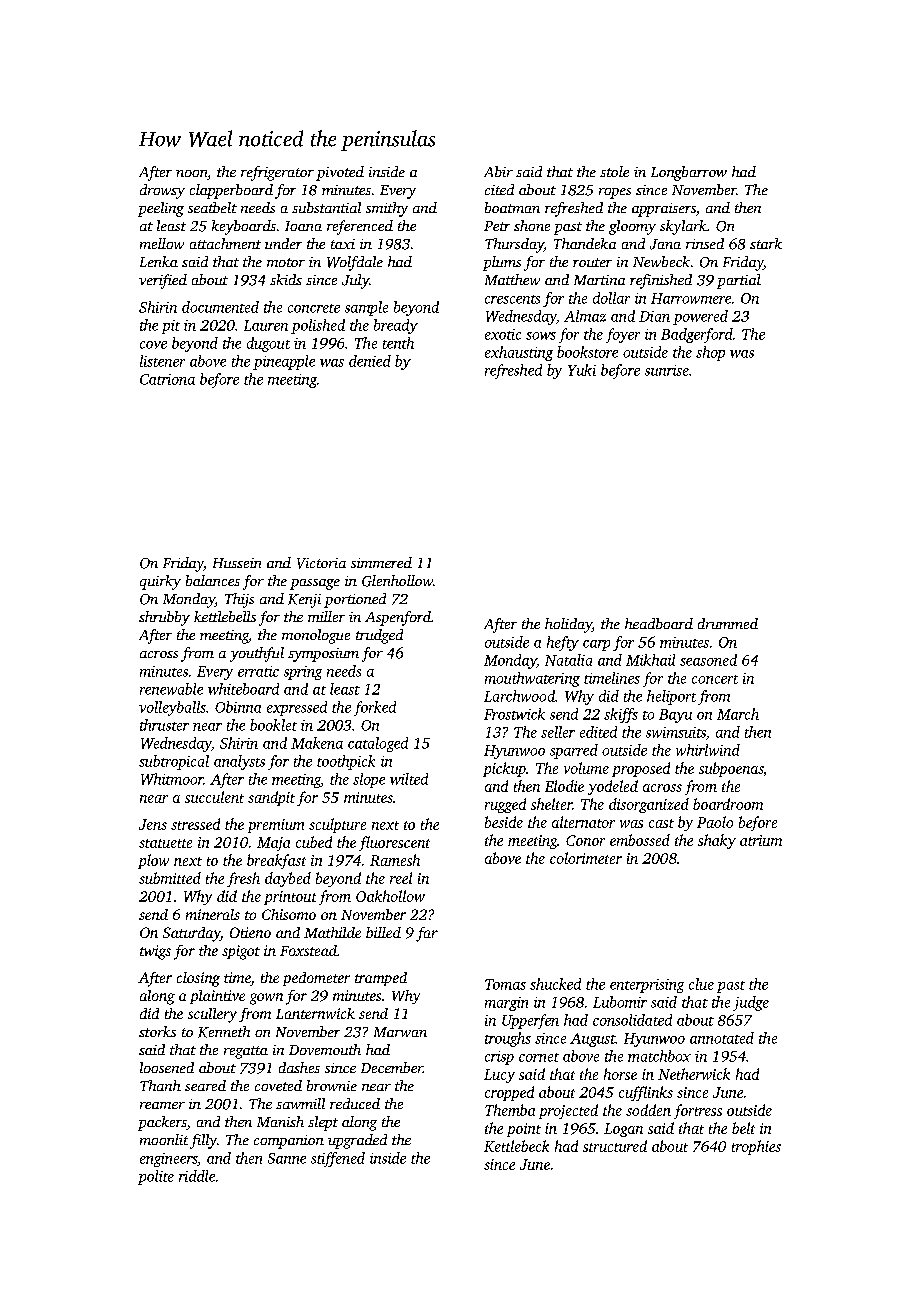  What do you see at coordinates (340, 173) in the screenshot?
I see `pivoted` at bounding box center [340, 173].
